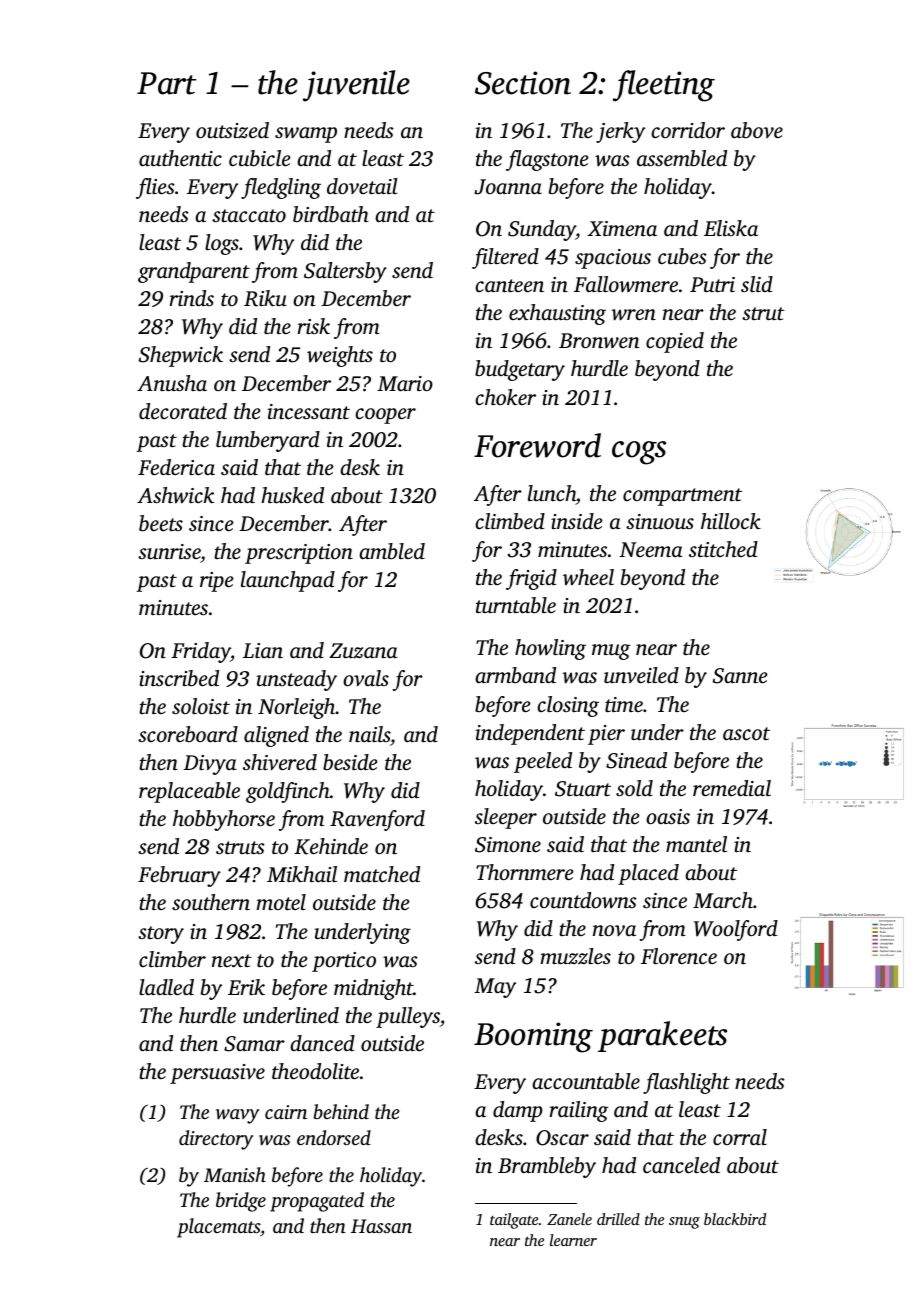 The height and width of the screenshot is (1314, 924). Describe the element at coordinates (356, 86) in the screenshot. I see `juvenile` at that location.
